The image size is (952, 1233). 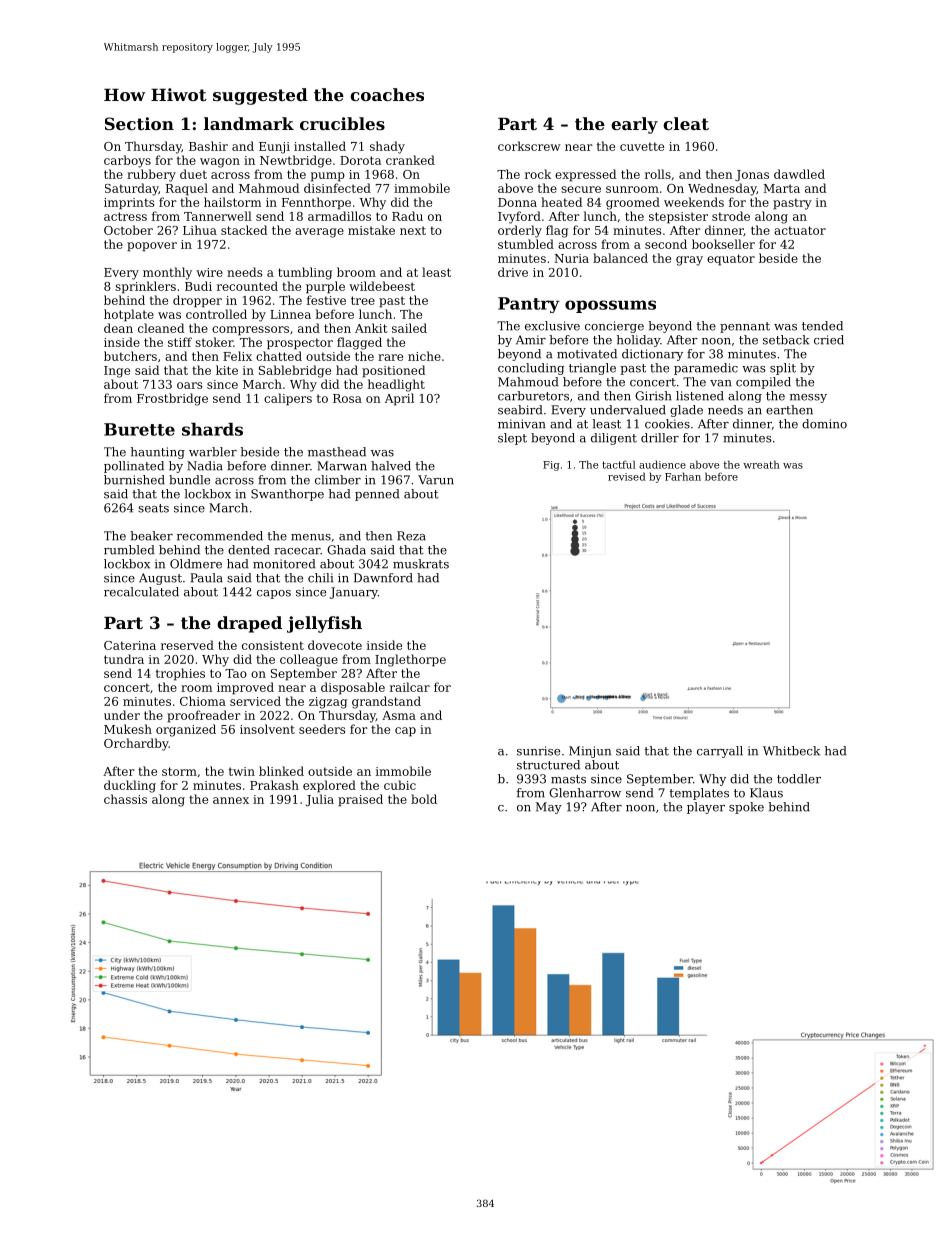 What do you see at coordinates (231, 800) in the image?
I see `annex` at bounding box center [231, 800].
